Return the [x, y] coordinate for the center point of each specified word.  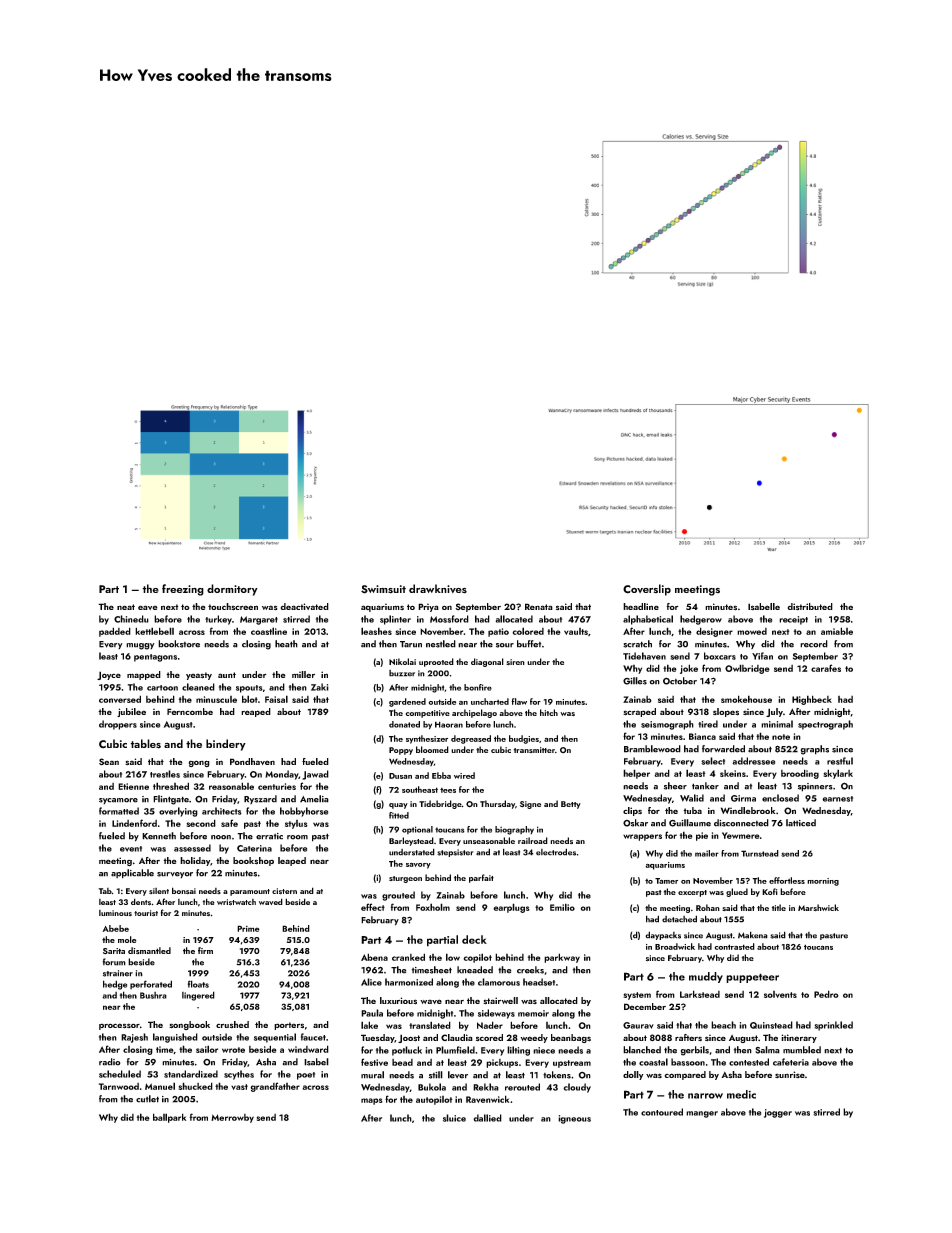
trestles [165, 774]
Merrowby [232, 1118]
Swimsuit [383, 589]
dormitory [232, 590]
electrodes [556, 852]
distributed [810, 606]
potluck [407, 1051]
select [713, 761]
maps [372, 1101]
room [297, 837]
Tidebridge [440, 804]
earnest [837, 799]
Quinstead [771, 1025]
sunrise [790, 1074]
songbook [189, 1025]
